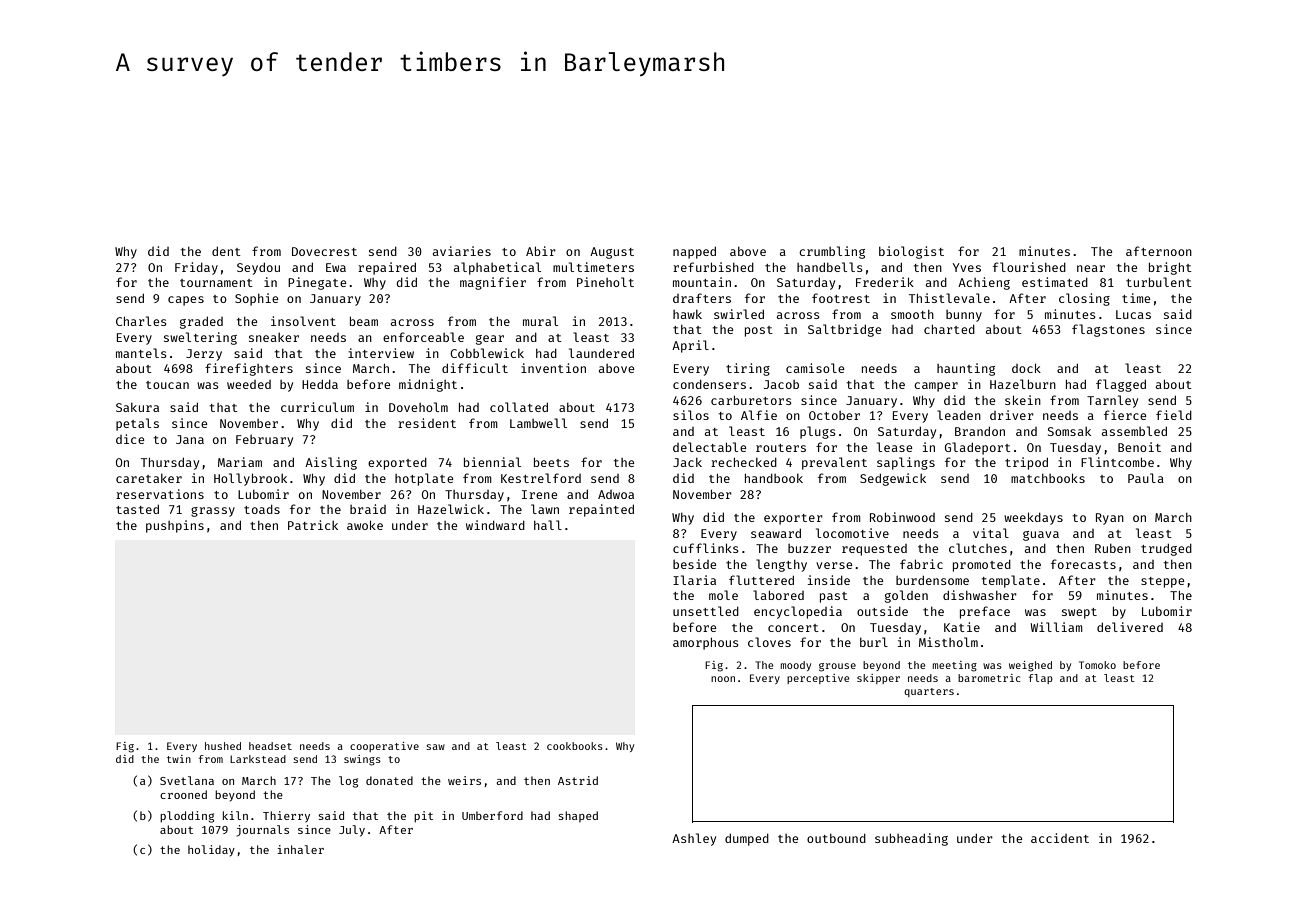 The width and height of the screenshot is (1308, 924). What do you see at coordinates (1110, 519) in the screenshot?
I see `Ryan` at bounding box center [1110, 519].
